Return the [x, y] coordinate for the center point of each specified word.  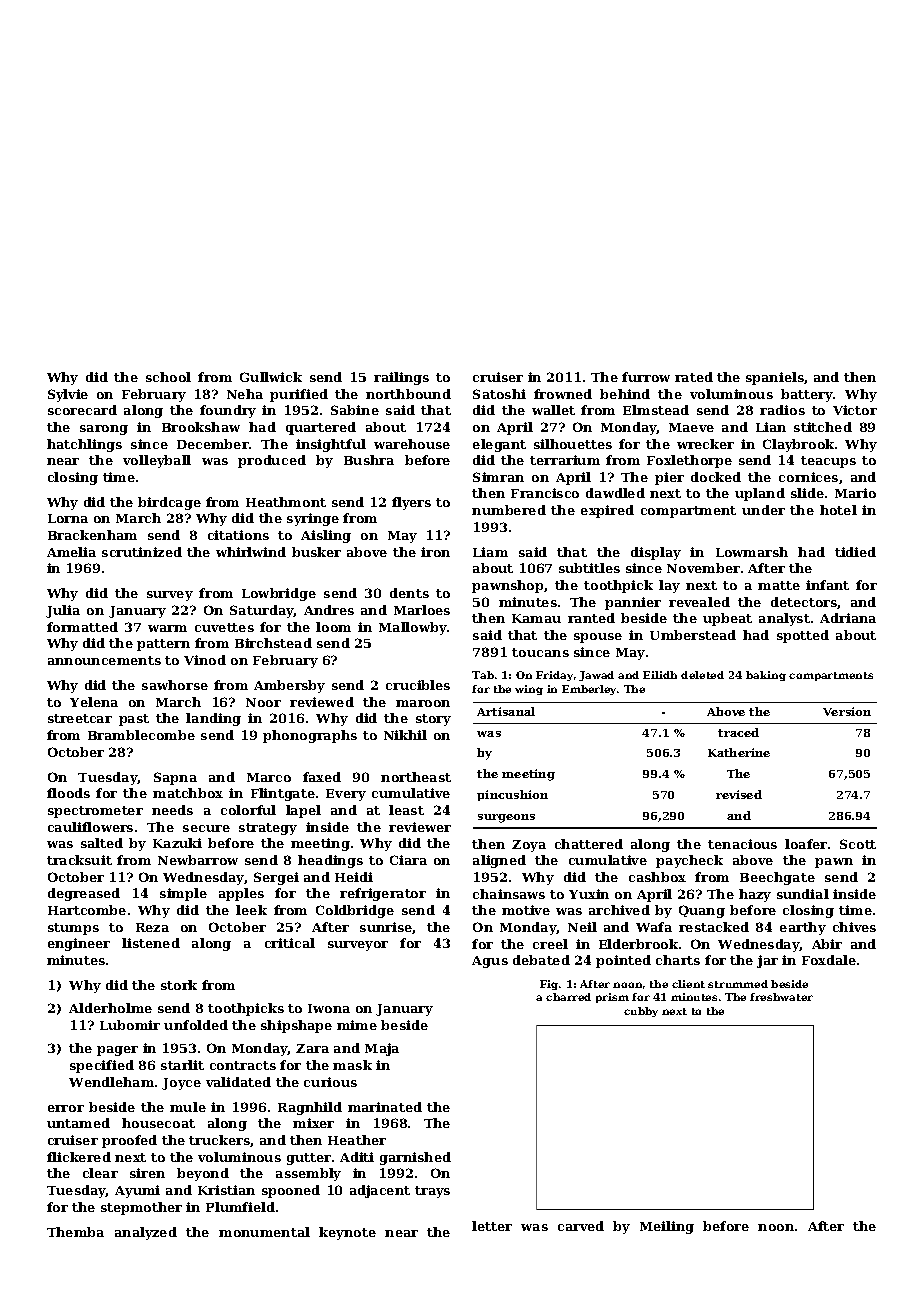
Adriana [848, 618]
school [168, 377]
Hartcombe [87, 910]
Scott [858, 844]
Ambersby [289, 686]
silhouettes [573, 444]
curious [330, 1082]
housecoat [158, 1123]
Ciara [408, 860]
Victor [855, 410]
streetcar [80, 718]
